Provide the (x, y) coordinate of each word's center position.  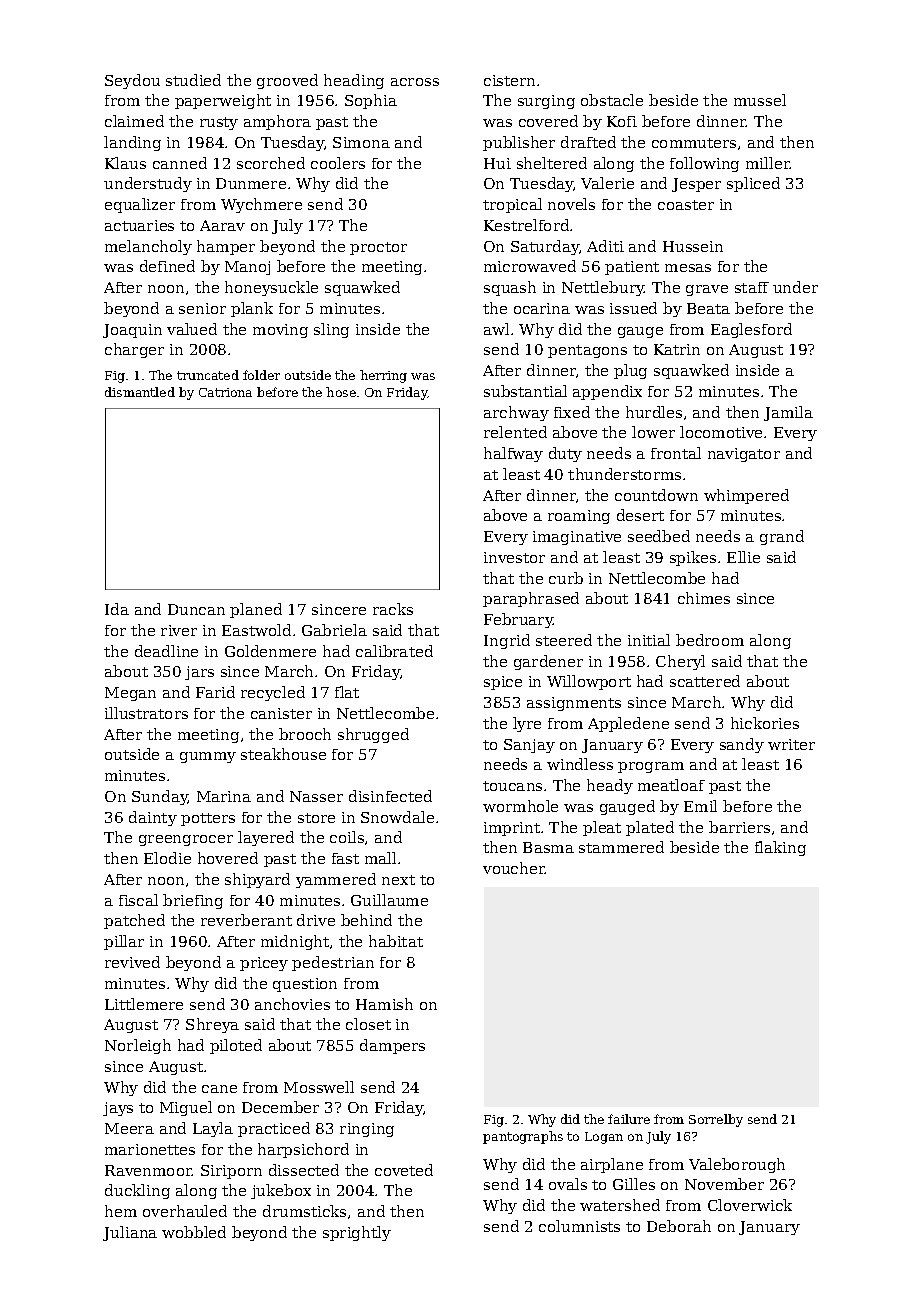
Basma (548, 847)
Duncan (196, 609)
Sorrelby (716, 1120)
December (280, 1107)
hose (341, 392)
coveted (404, 1170)
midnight (295, 942)
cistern (509, 80)
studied (193, 80)
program (651, 767)
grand (782, 537)
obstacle (612, 100)
